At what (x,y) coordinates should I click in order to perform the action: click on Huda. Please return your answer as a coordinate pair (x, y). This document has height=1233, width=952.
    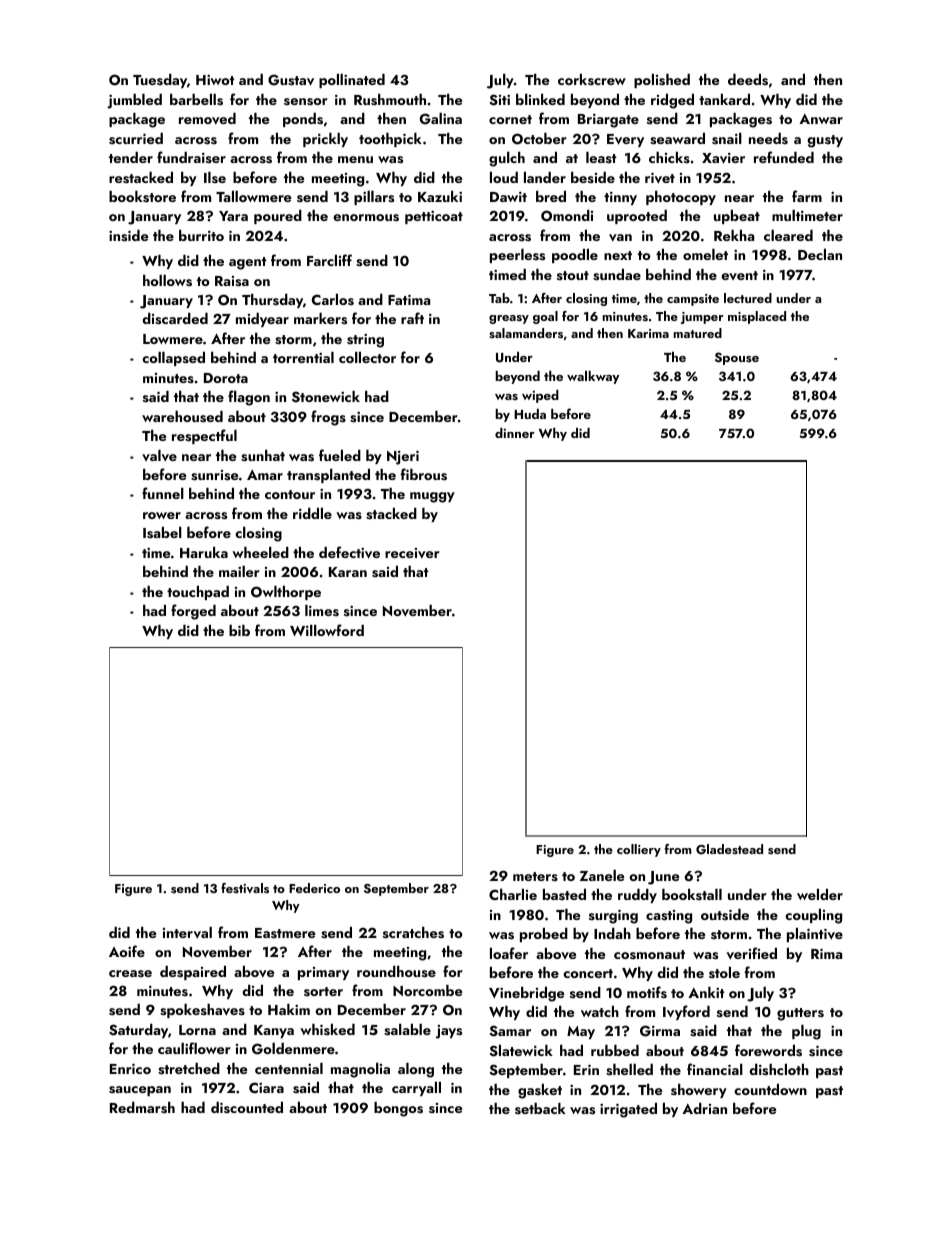
    Looking at the image, I should click on (530, 414).
